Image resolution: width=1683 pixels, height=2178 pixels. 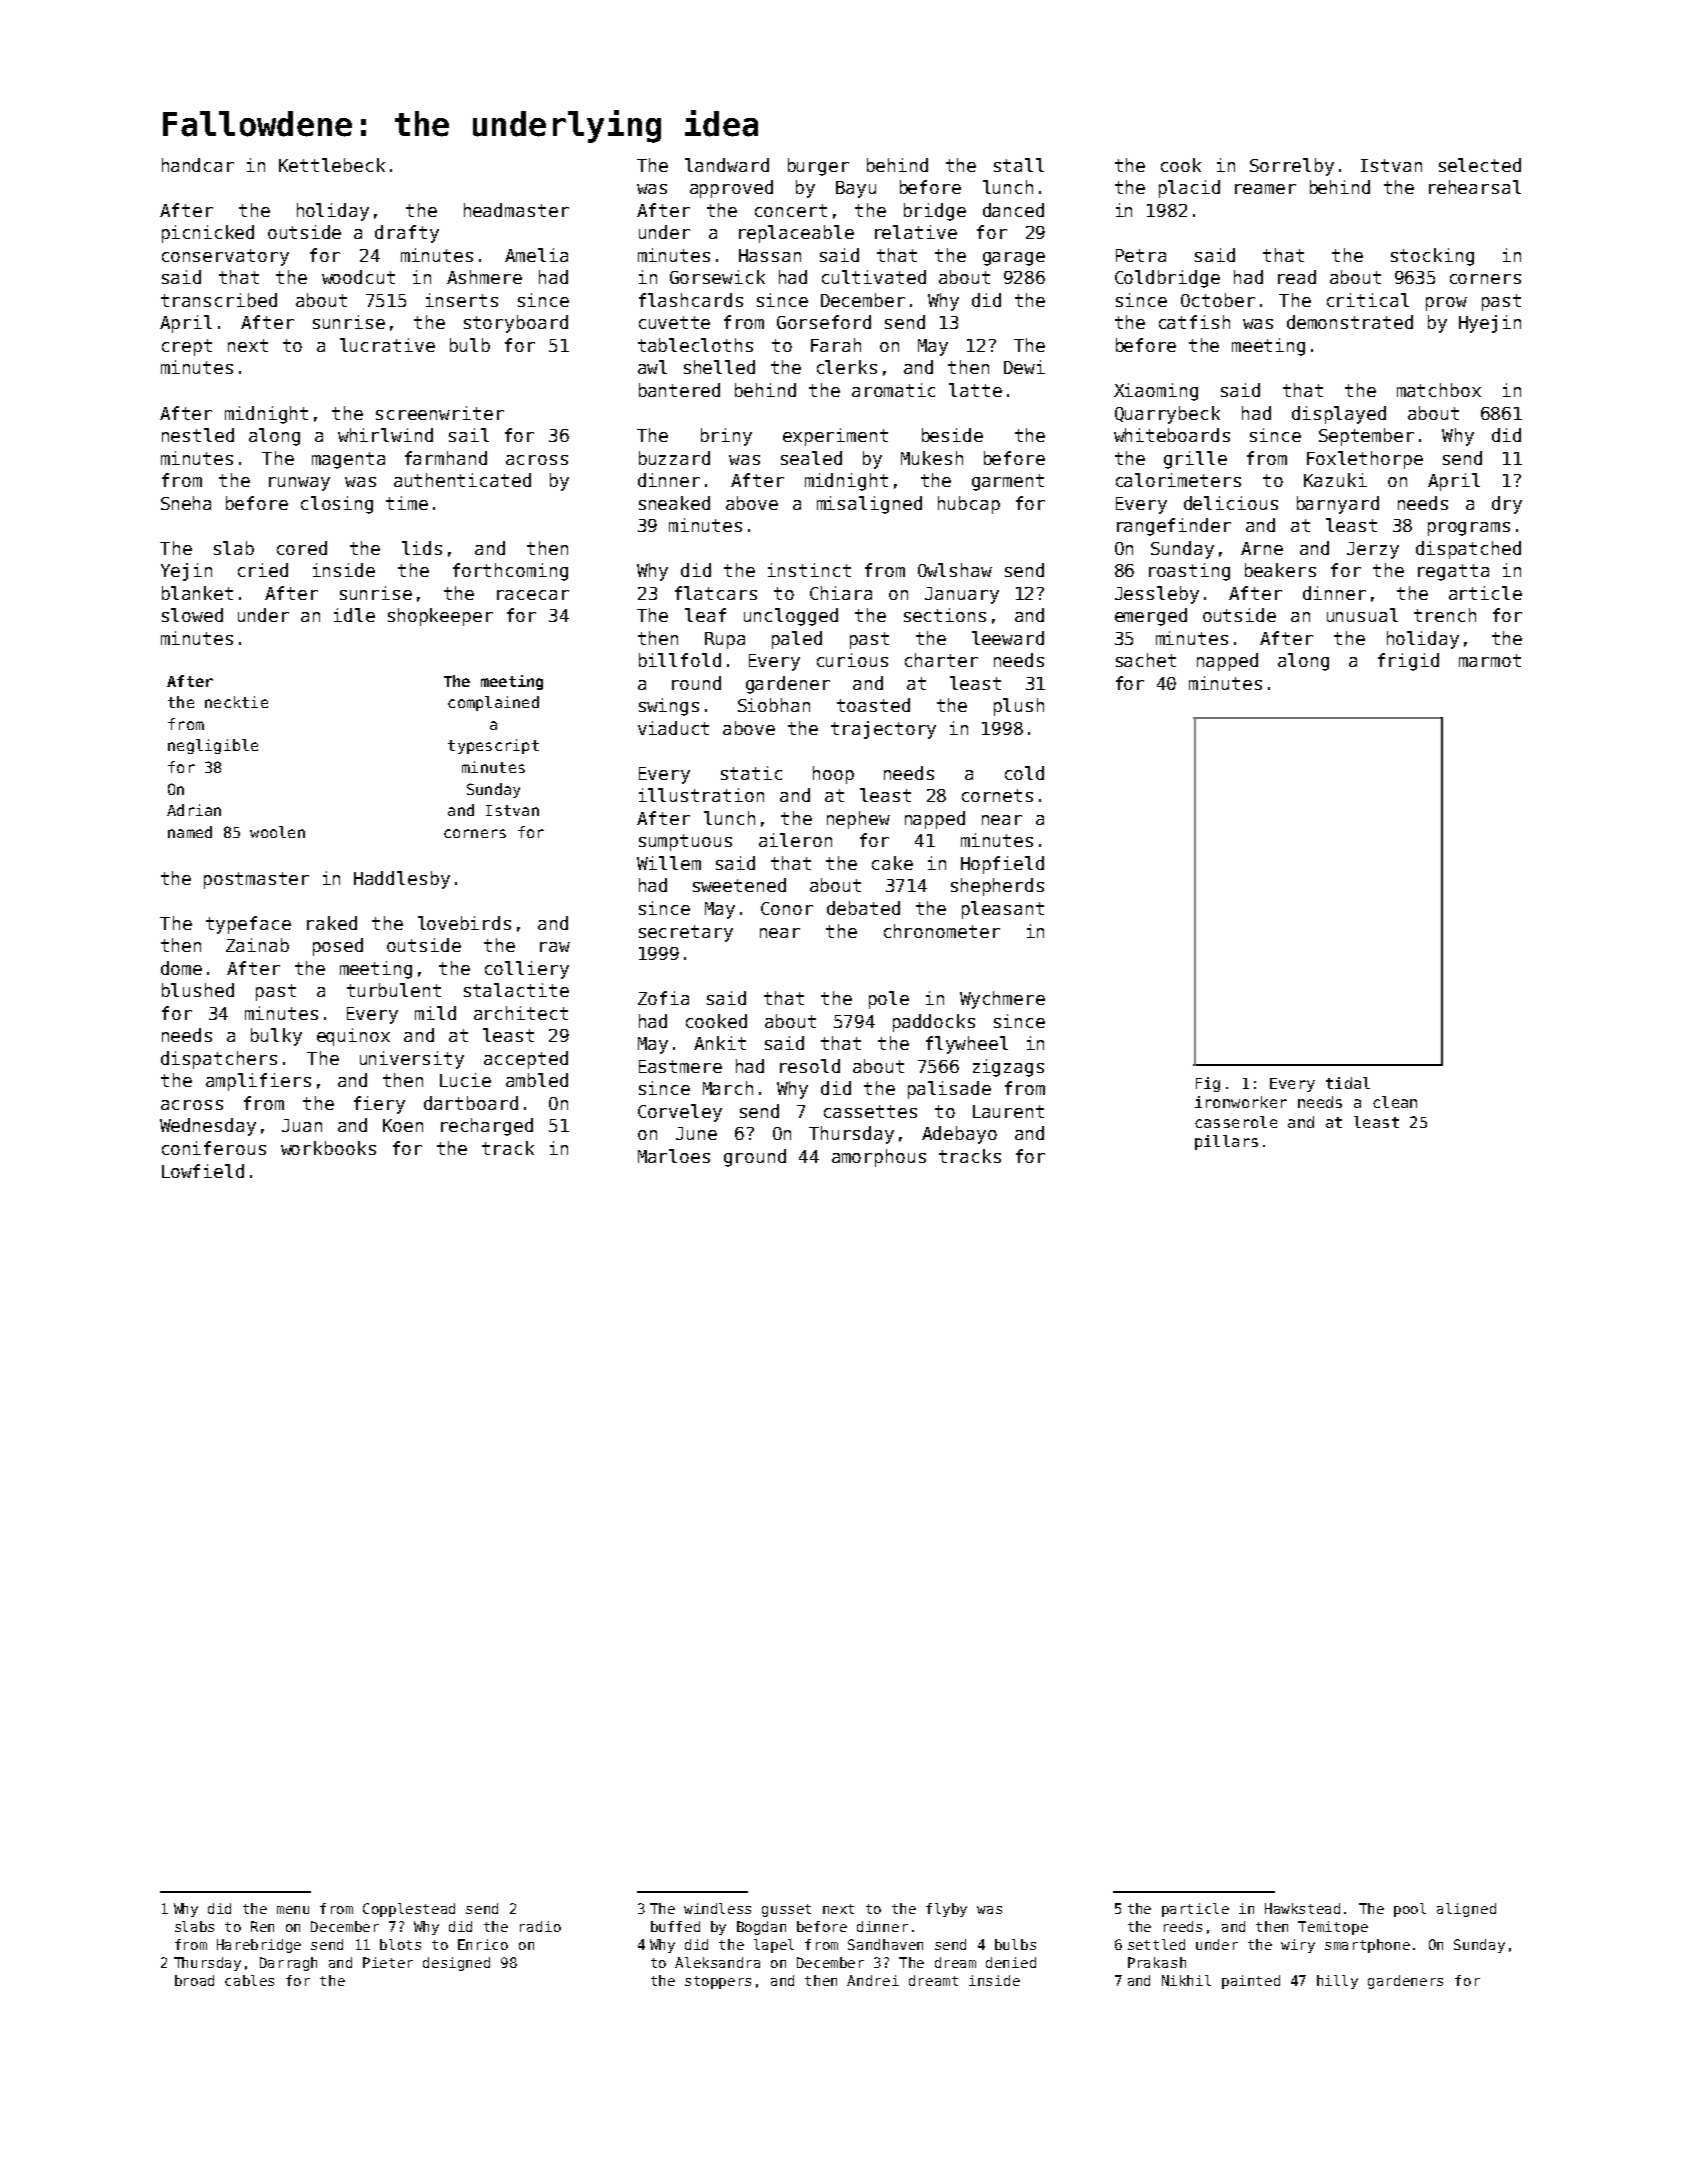 I want to click on broad, so click(x=194, y=1980).
